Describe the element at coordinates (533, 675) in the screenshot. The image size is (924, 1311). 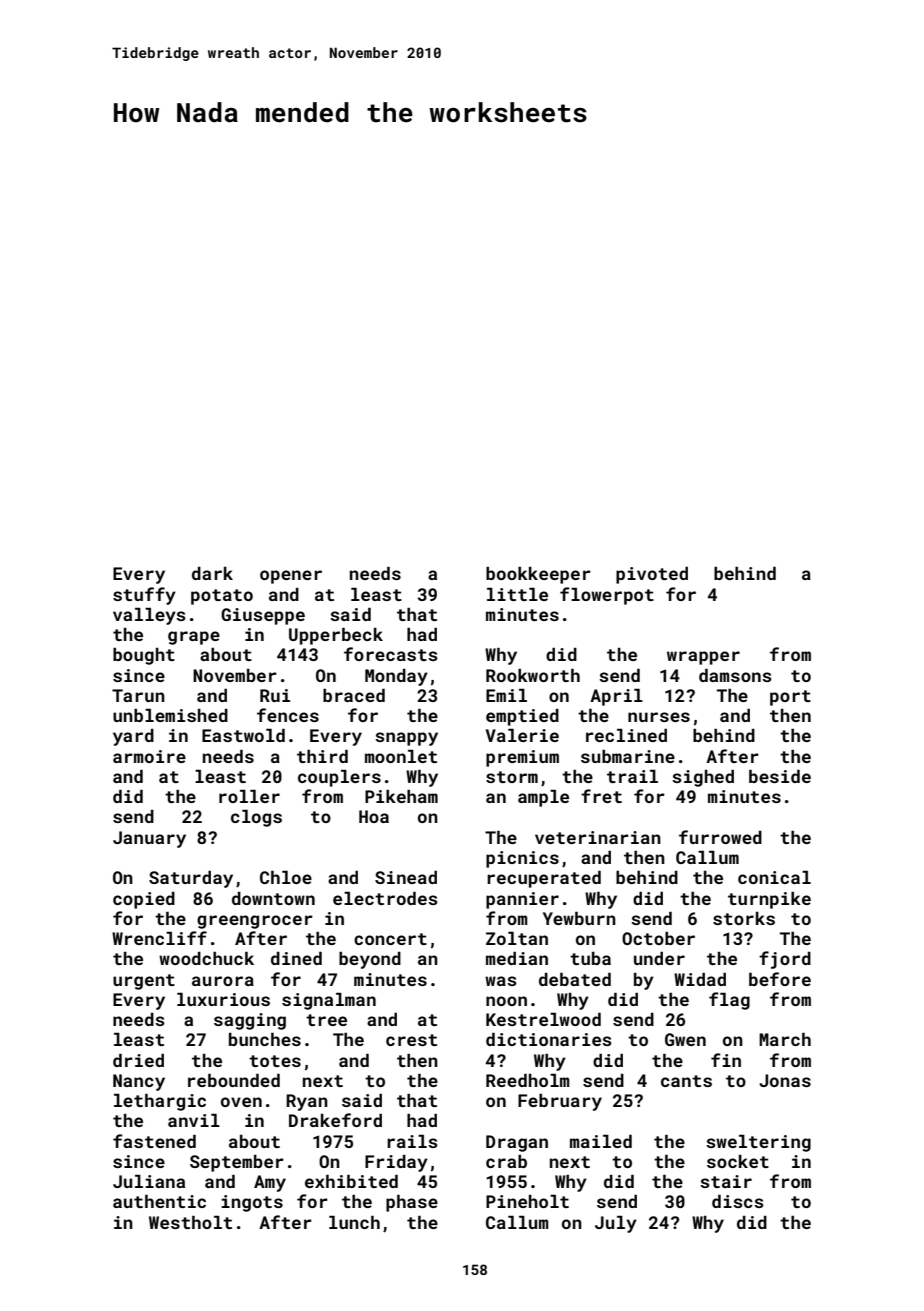
I see `Rookworth` at that location.
